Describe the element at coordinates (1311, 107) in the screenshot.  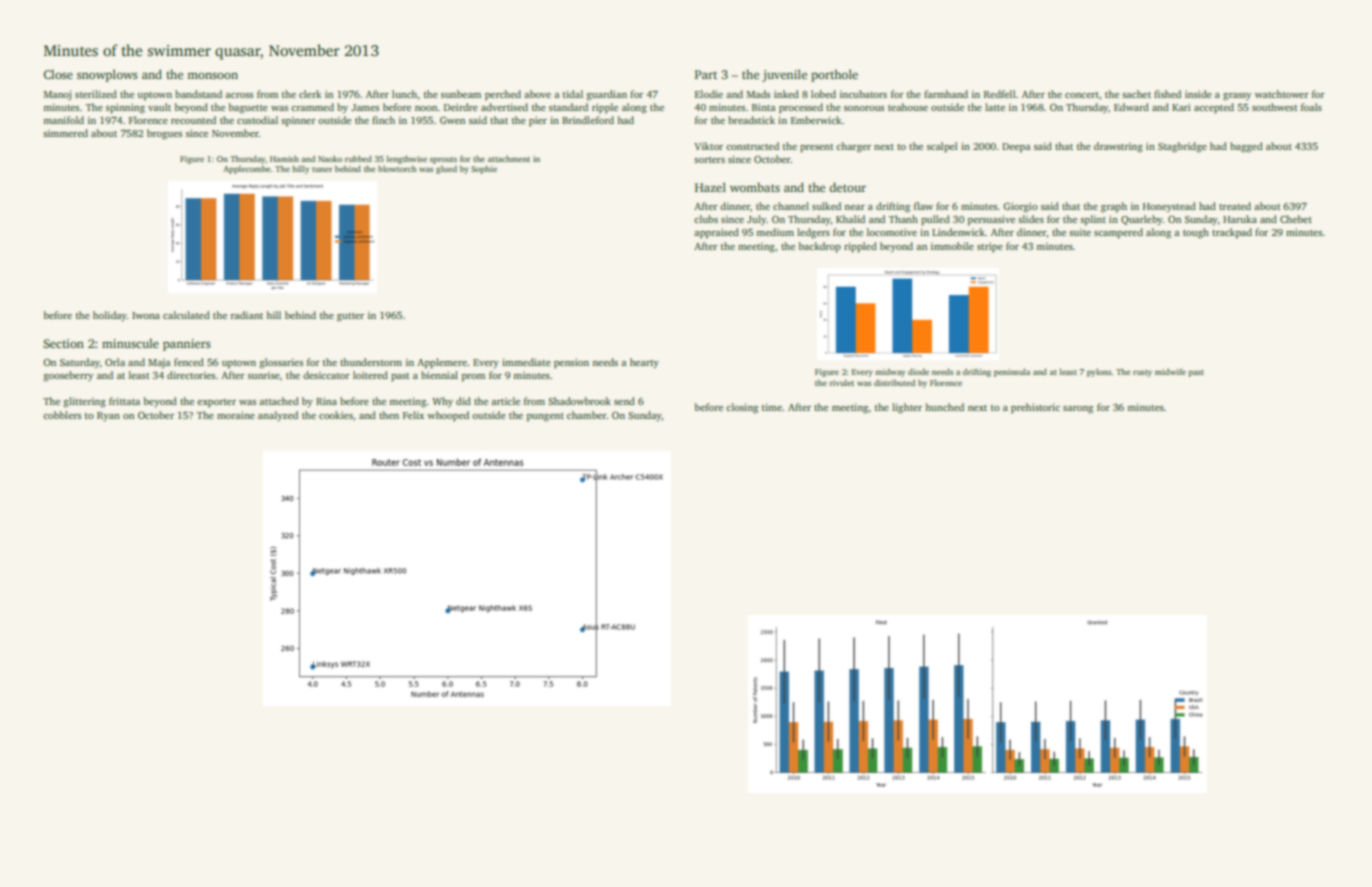
I see `foals` at that location.
